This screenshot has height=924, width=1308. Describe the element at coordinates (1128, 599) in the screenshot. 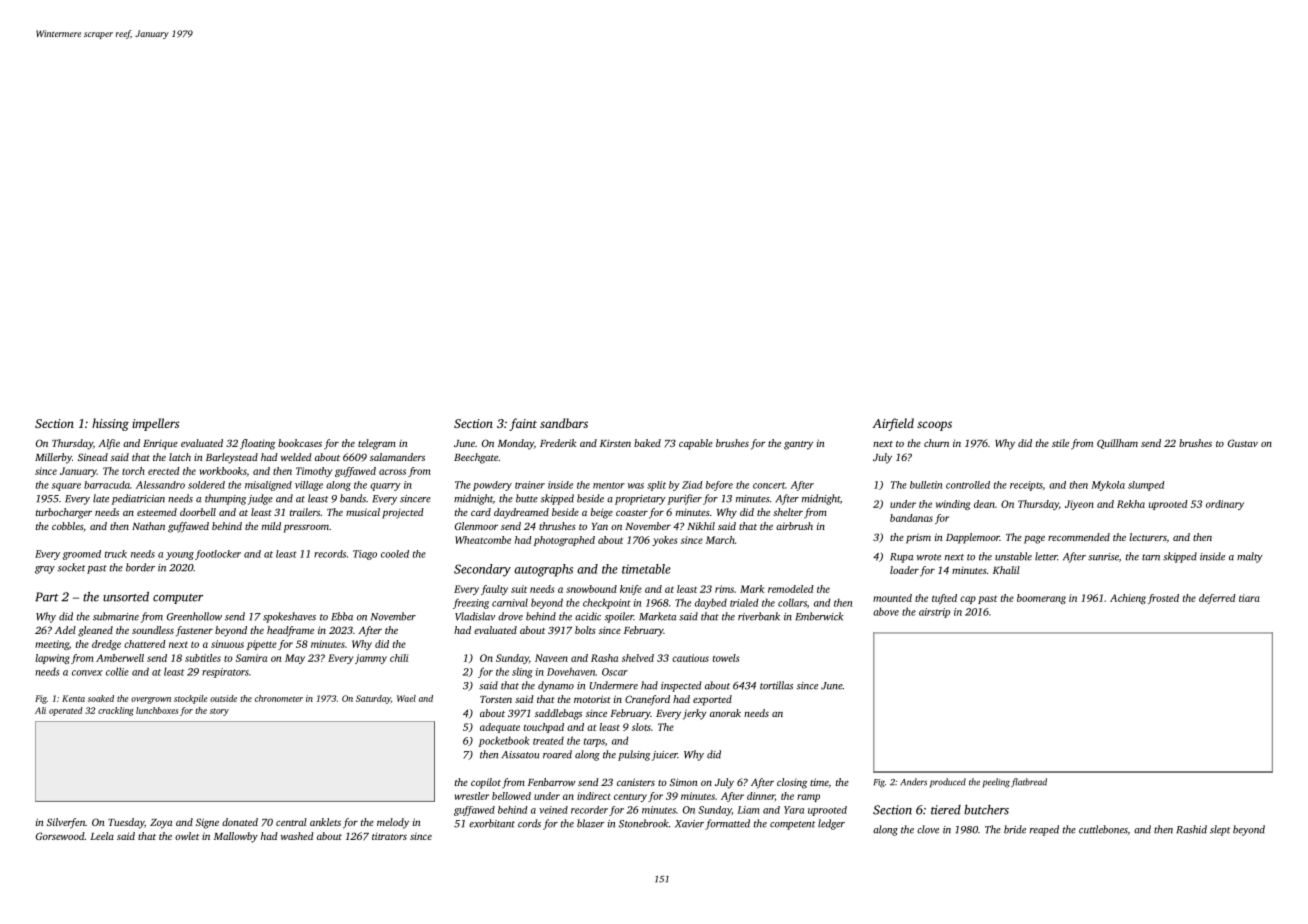

I see `Achieng` at that location.
